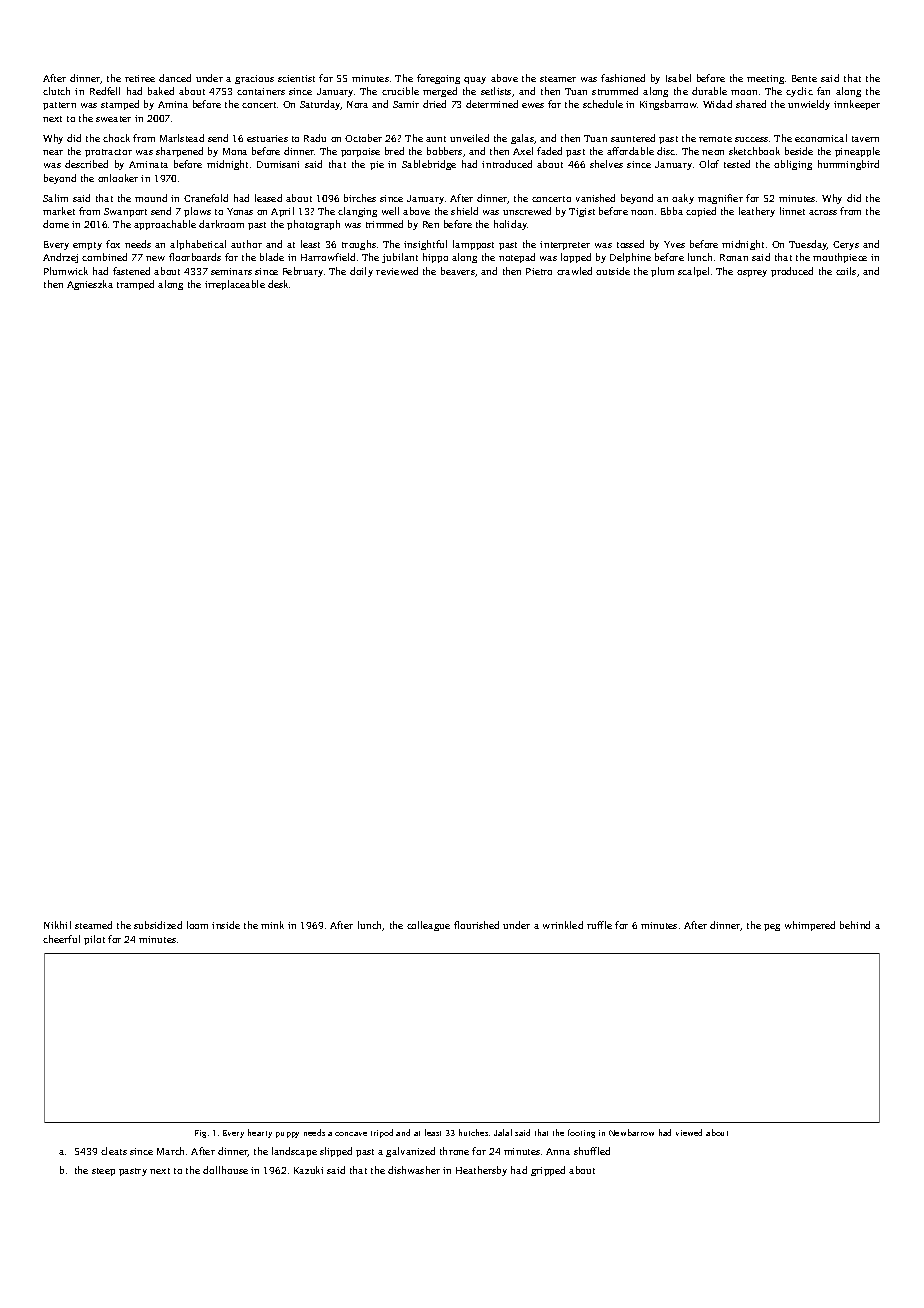  What do you see at coordinates (428, 926) in the screenshot?
I see `colleague` at bounding box center [428, 926].
